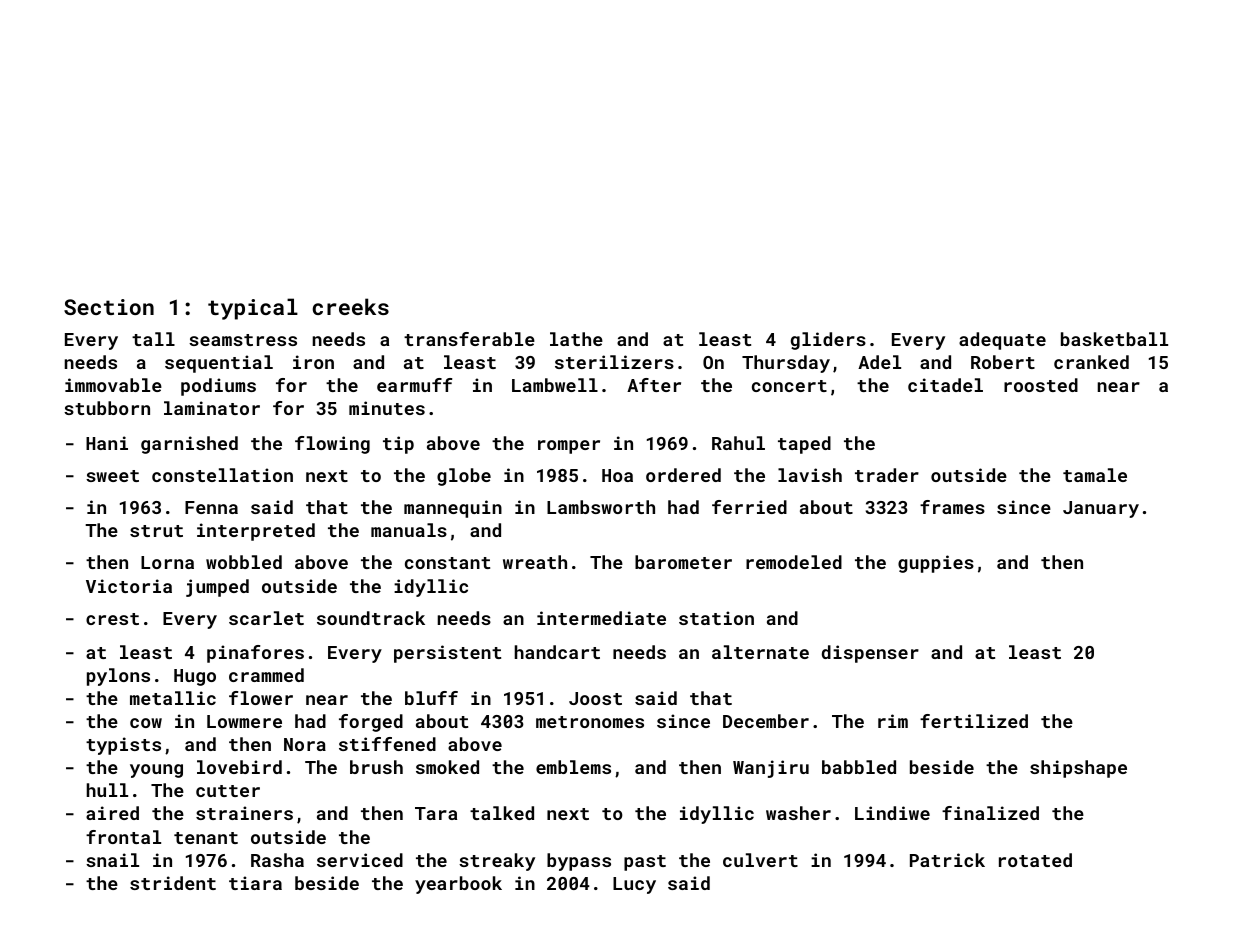 The image size is (1233, 952). Describe the element at coordinates (535, 562) in the screenshot. I see `wreath` at that location.
